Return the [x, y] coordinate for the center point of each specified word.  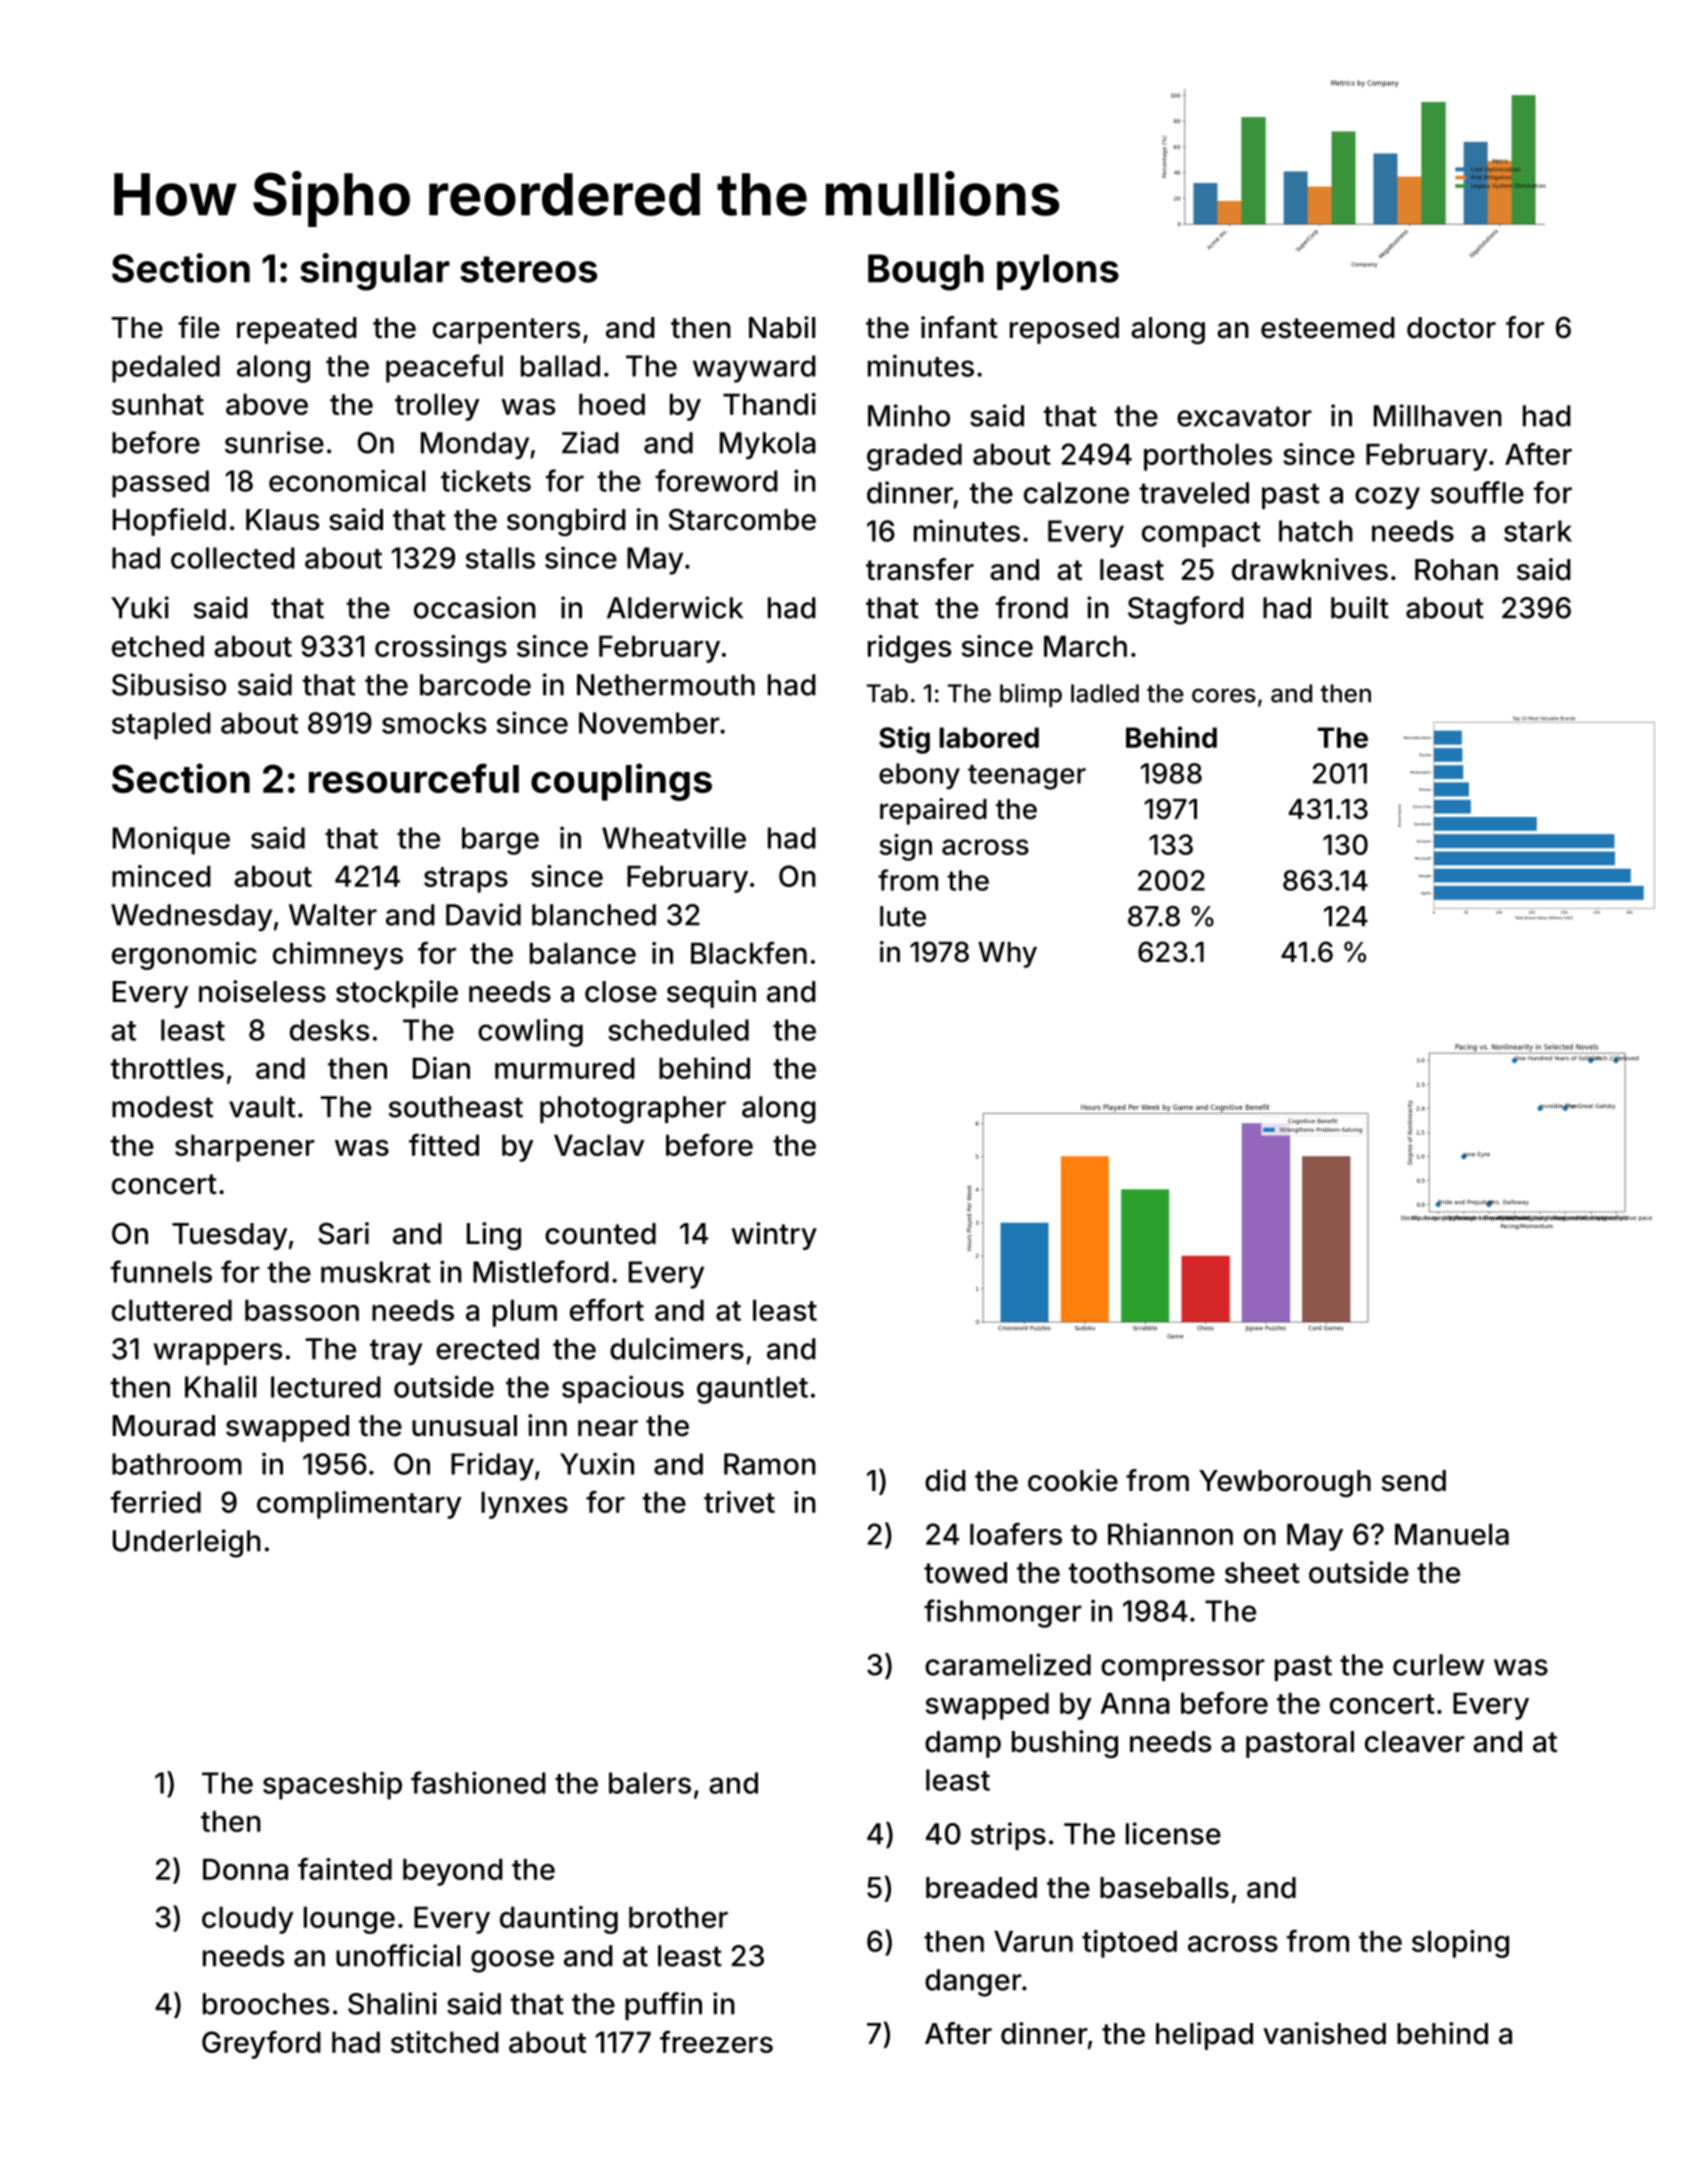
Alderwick [675, 607]
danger [973, 1983]
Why [1007, 955]
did [945, 1480]
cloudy [248, 1920]
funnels [161, 1271]
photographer [633, 1110]
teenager [1027, 777]
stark [1538, 531]
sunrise [274, 442]
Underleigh [187, 1543]
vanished [1324, 2033]
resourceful [414, 778]
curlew [1438, 1665]
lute [903, 916]
